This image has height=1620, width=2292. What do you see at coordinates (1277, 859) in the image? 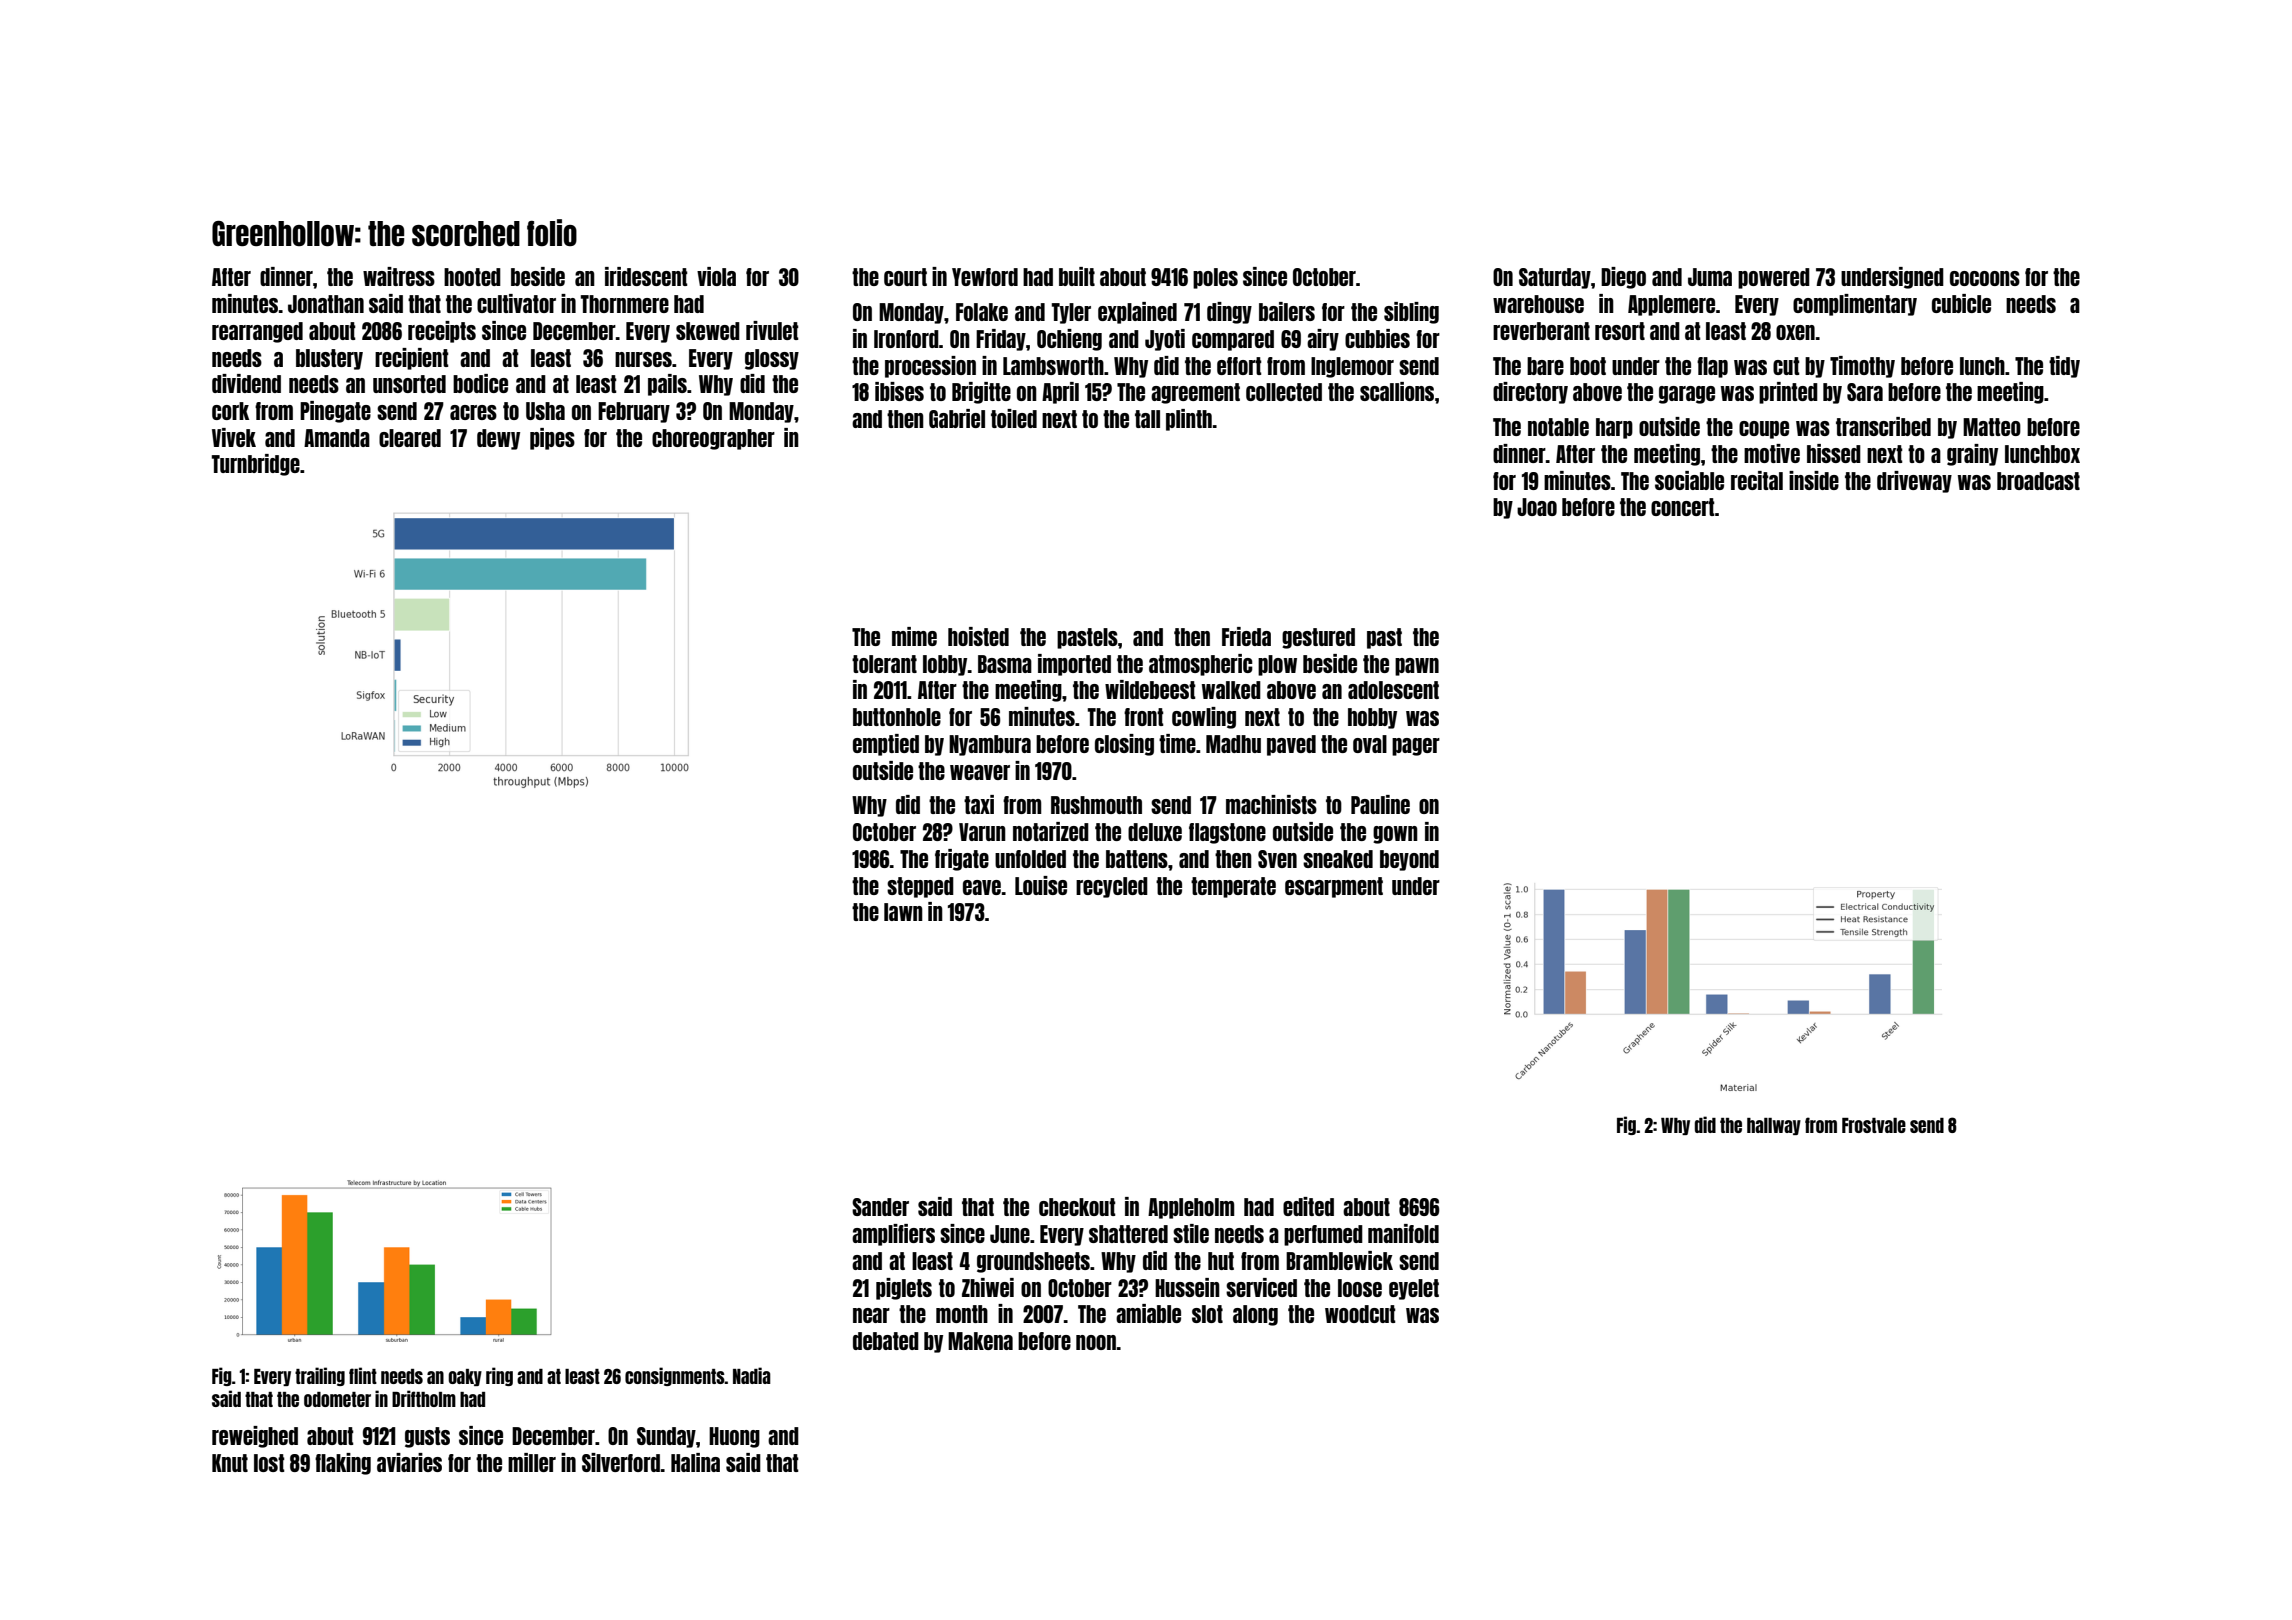
I see `Sven` at bounding box center [1277, 859].
